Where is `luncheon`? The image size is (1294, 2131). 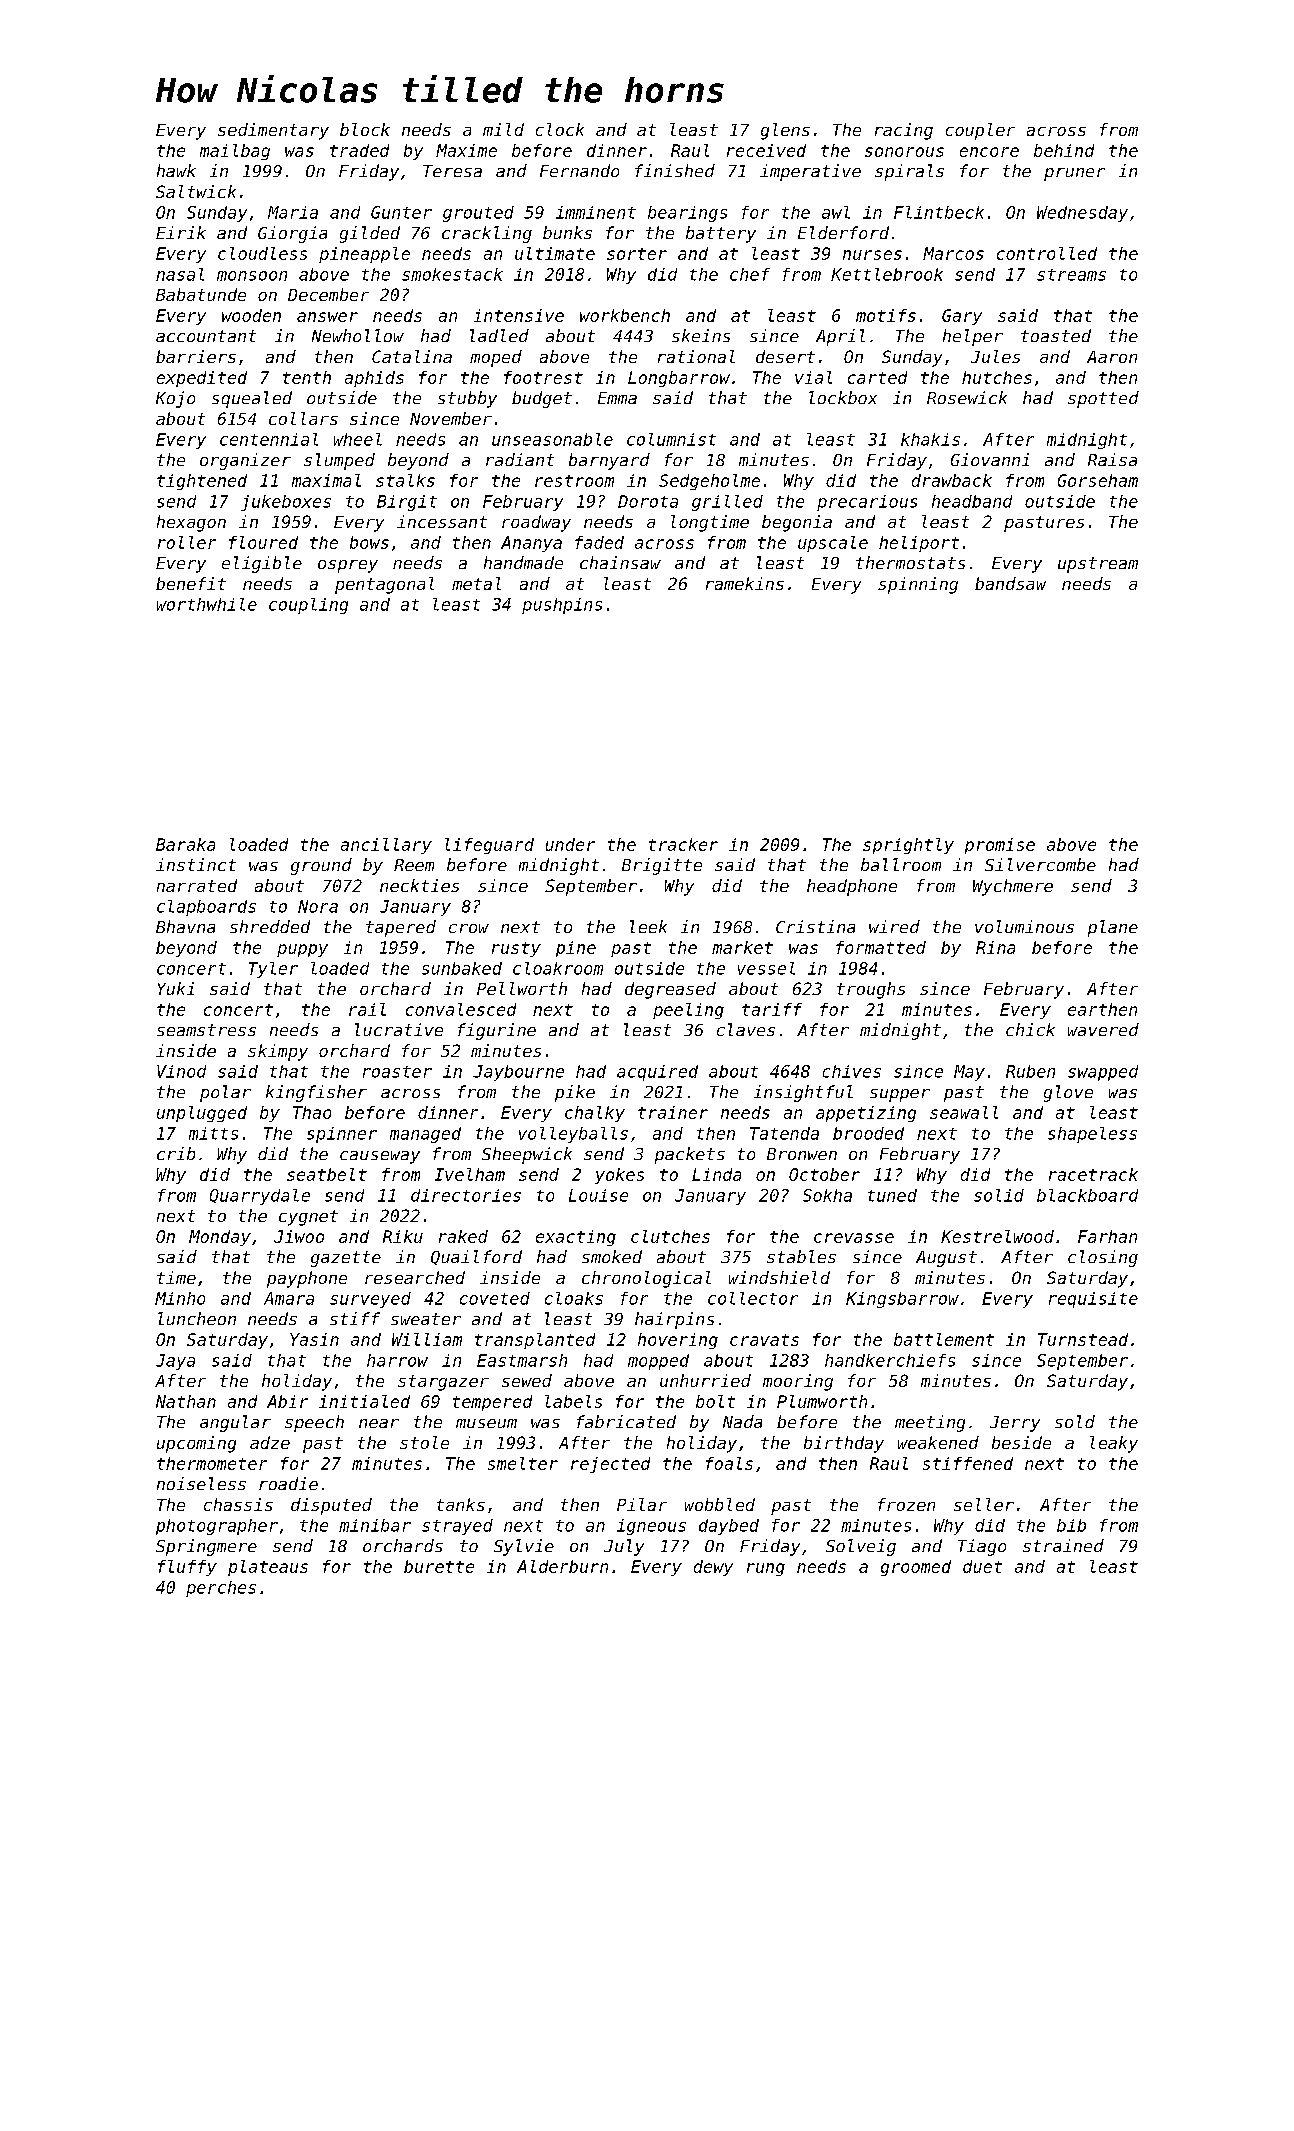 luncheon is located at coordinates (197, 1318).
